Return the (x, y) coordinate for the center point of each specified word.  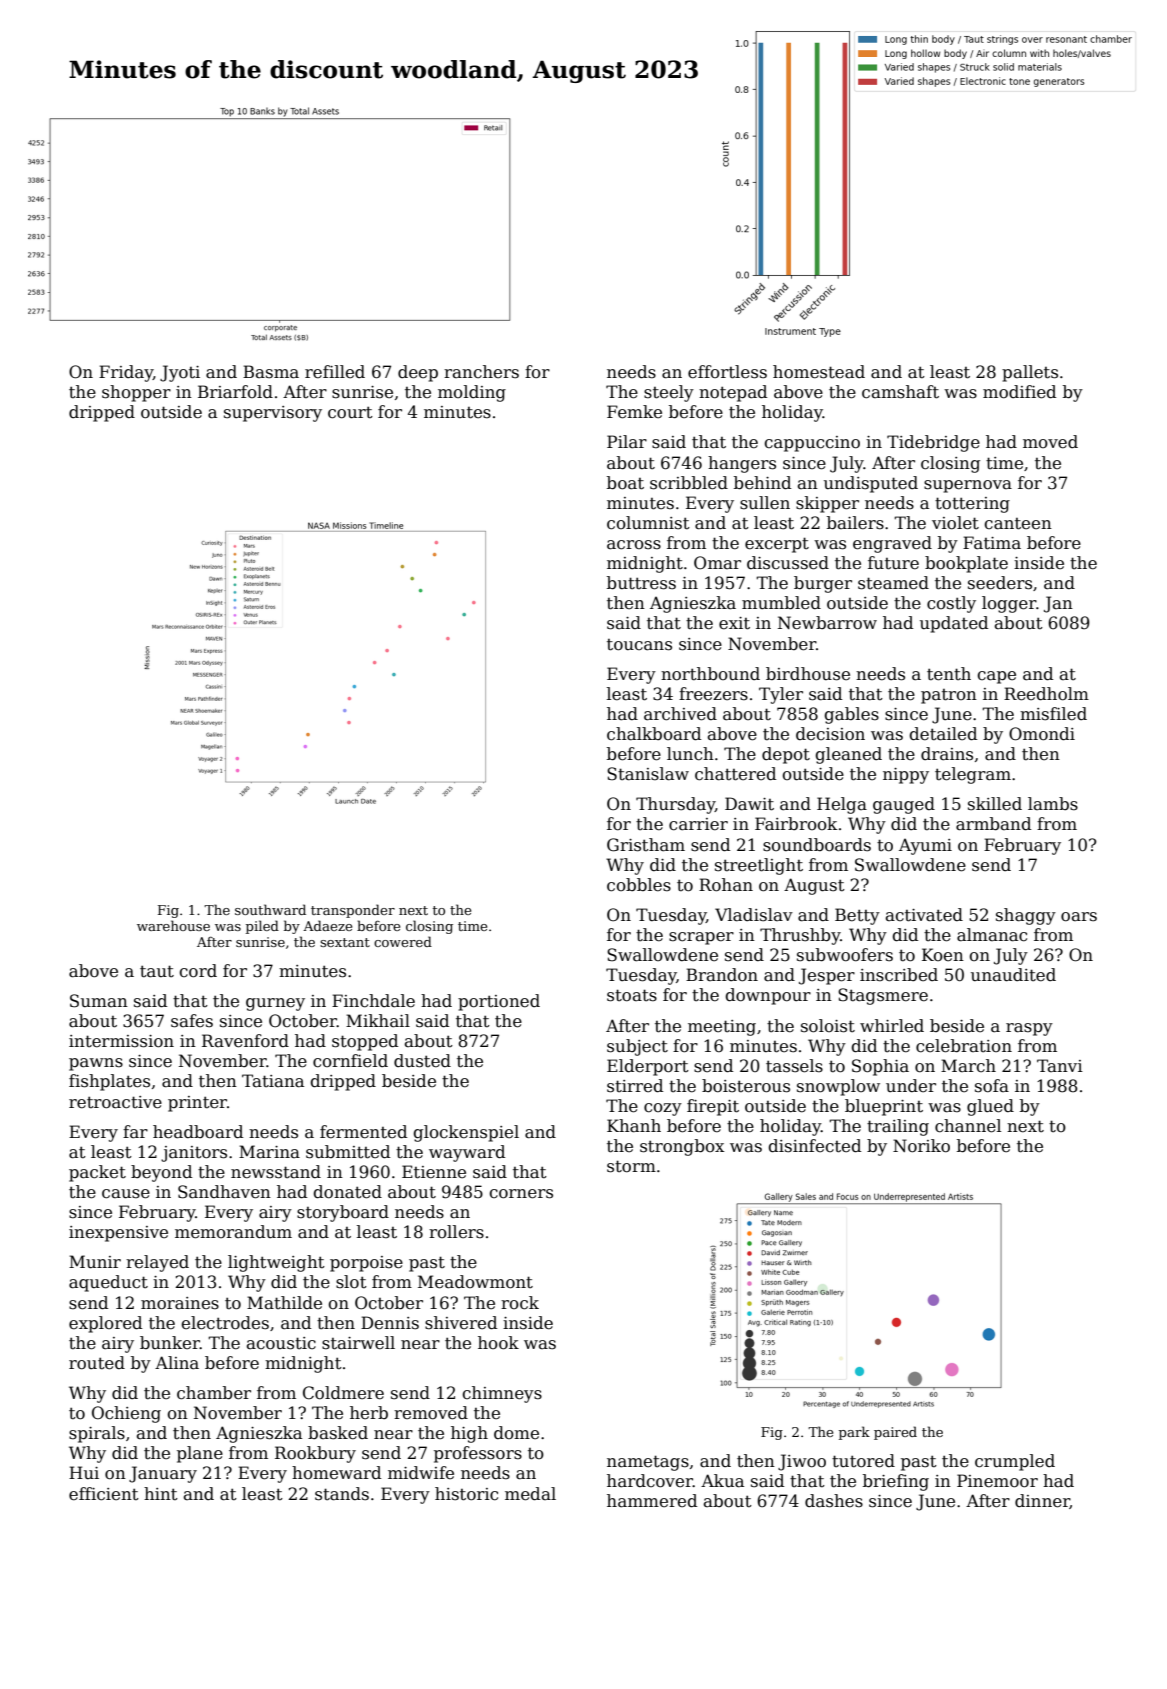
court (350, 412)
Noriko (921, 1146)
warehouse (173, 925)
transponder (353, 911)
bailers (855, 523)
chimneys (502, 1394)
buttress (641, 583)
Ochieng (126, 1414)
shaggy (1026, 916)
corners (521, 1194)
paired (895, 1433)
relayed (157, 1263)
